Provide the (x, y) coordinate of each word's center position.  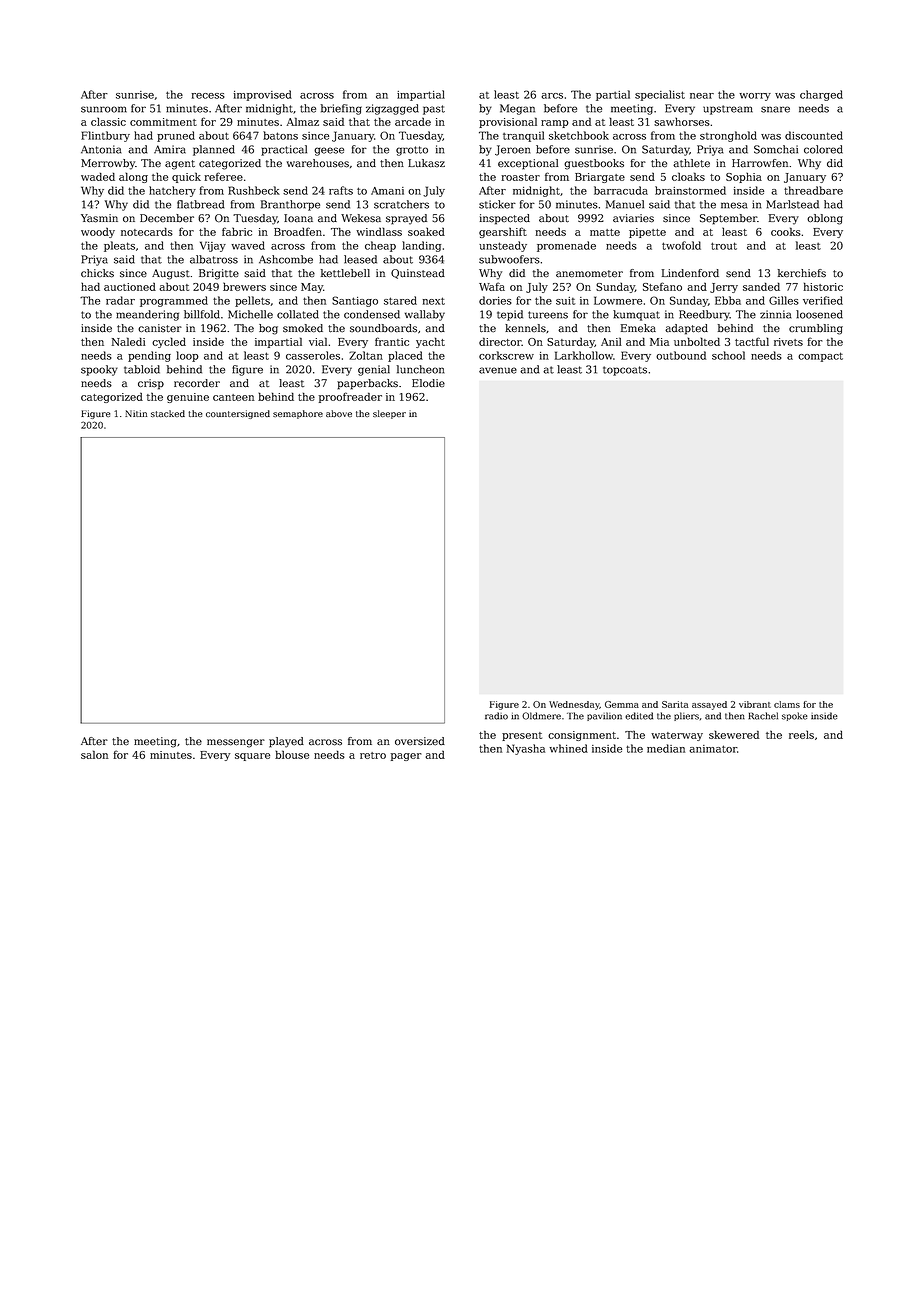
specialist (660, 95)
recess (208, 96)
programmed (174, 301)
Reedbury (704, 315)
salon (94, 754)
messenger (236, 743)
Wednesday (574, 705)
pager (406, 757)
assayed (709, 705)
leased (360, 259)
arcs (552, 96)
